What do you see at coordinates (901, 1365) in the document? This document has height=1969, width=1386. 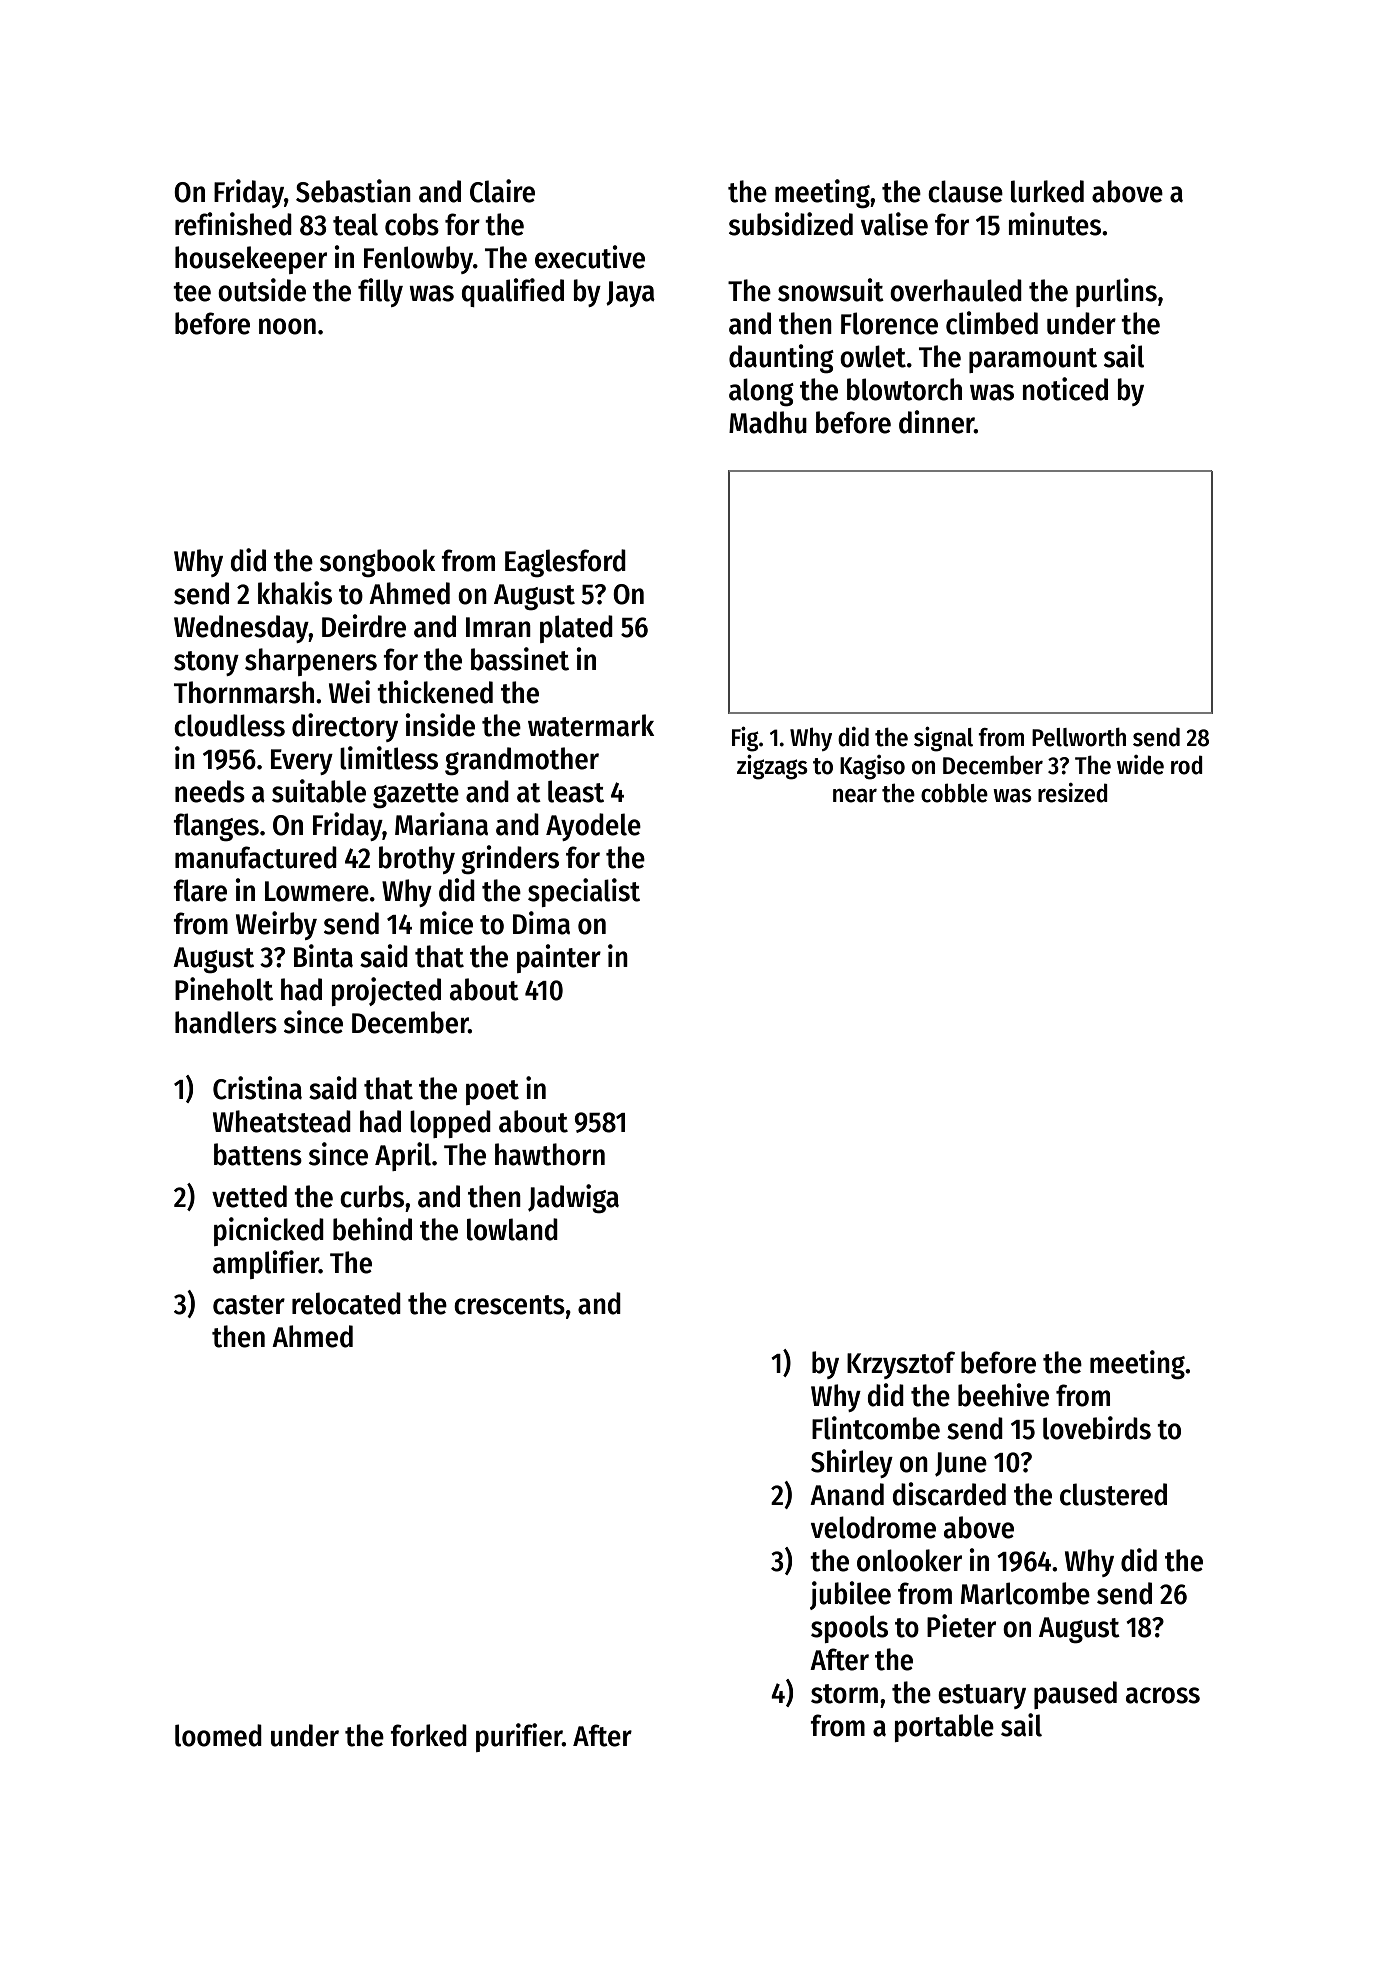 I see `Krzysztof` at bounding box center [901, 1365].
